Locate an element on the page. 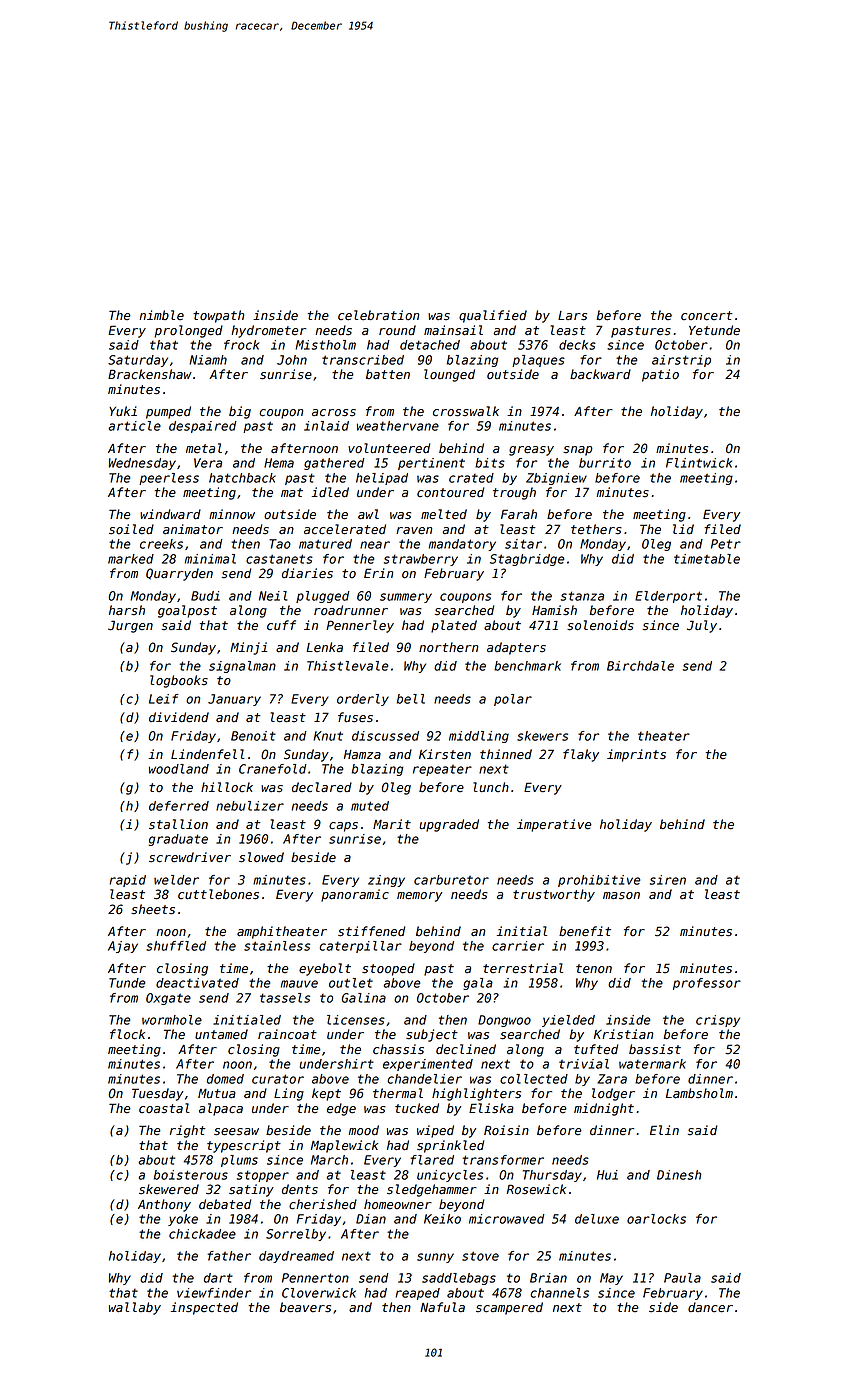 This document has width=849, height=1400. summery is located at coordinates (406, 598).
